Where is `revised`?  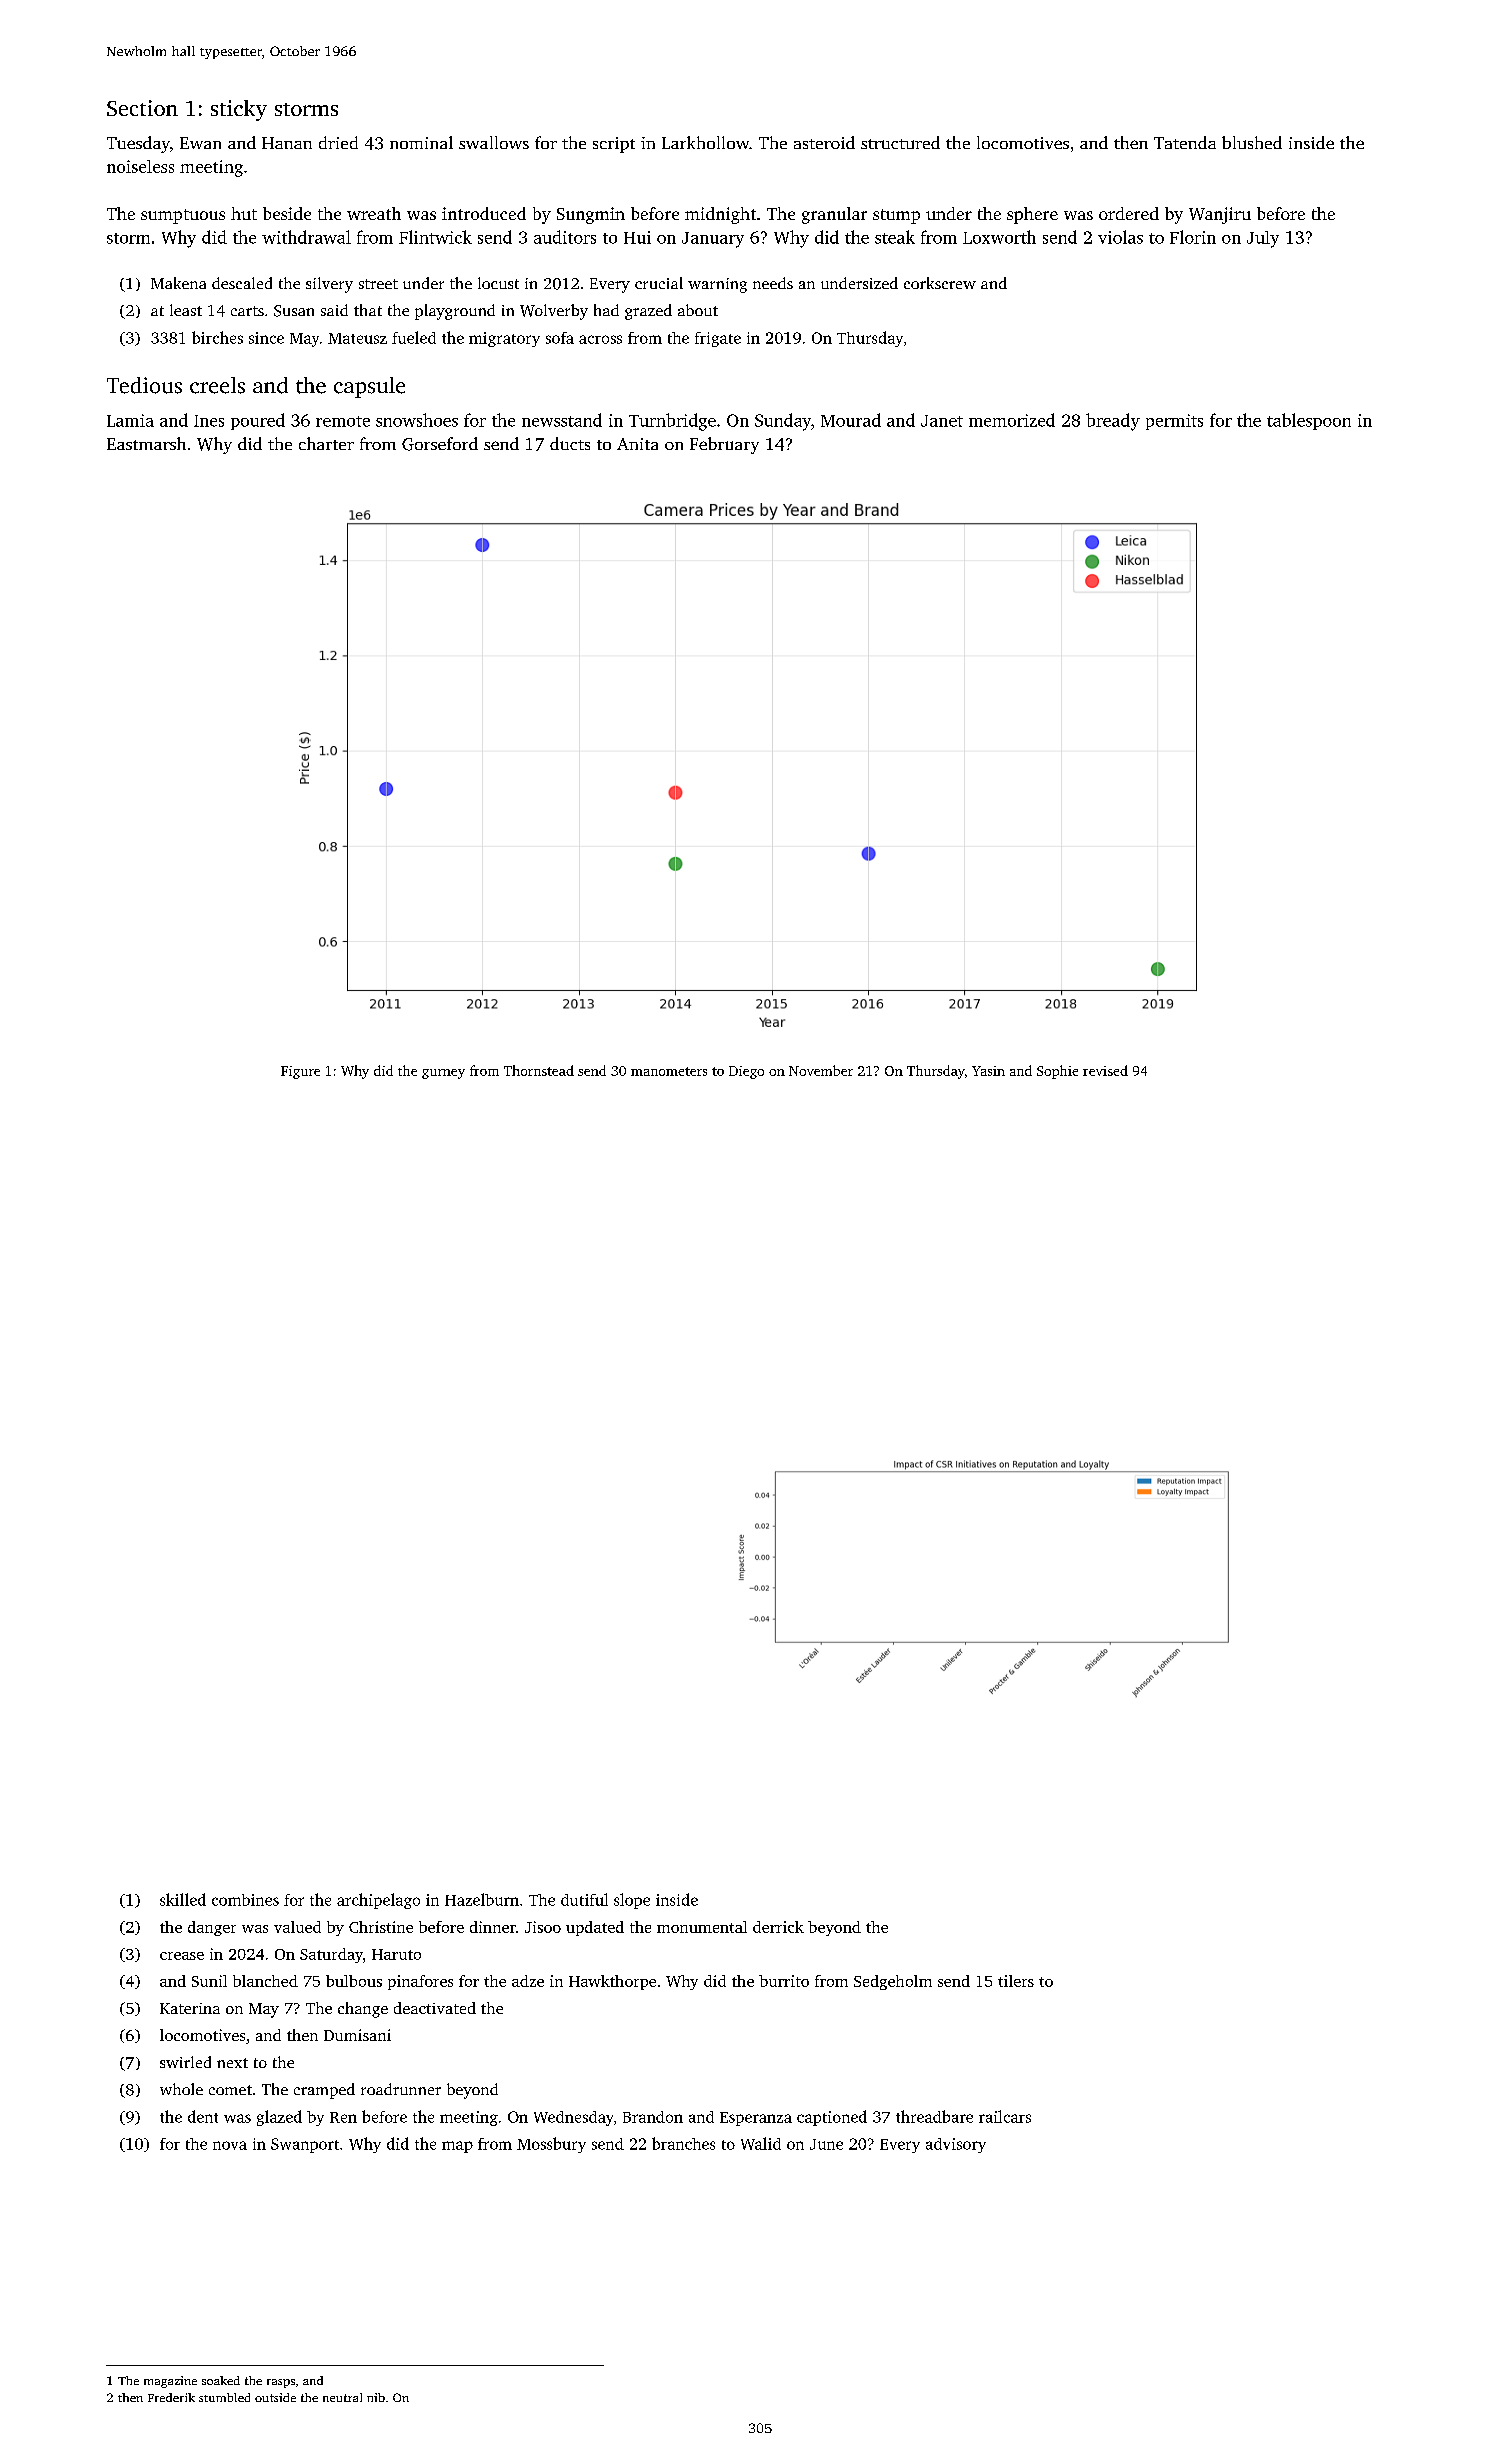 revised is located at coordinates (1105, 1070).
